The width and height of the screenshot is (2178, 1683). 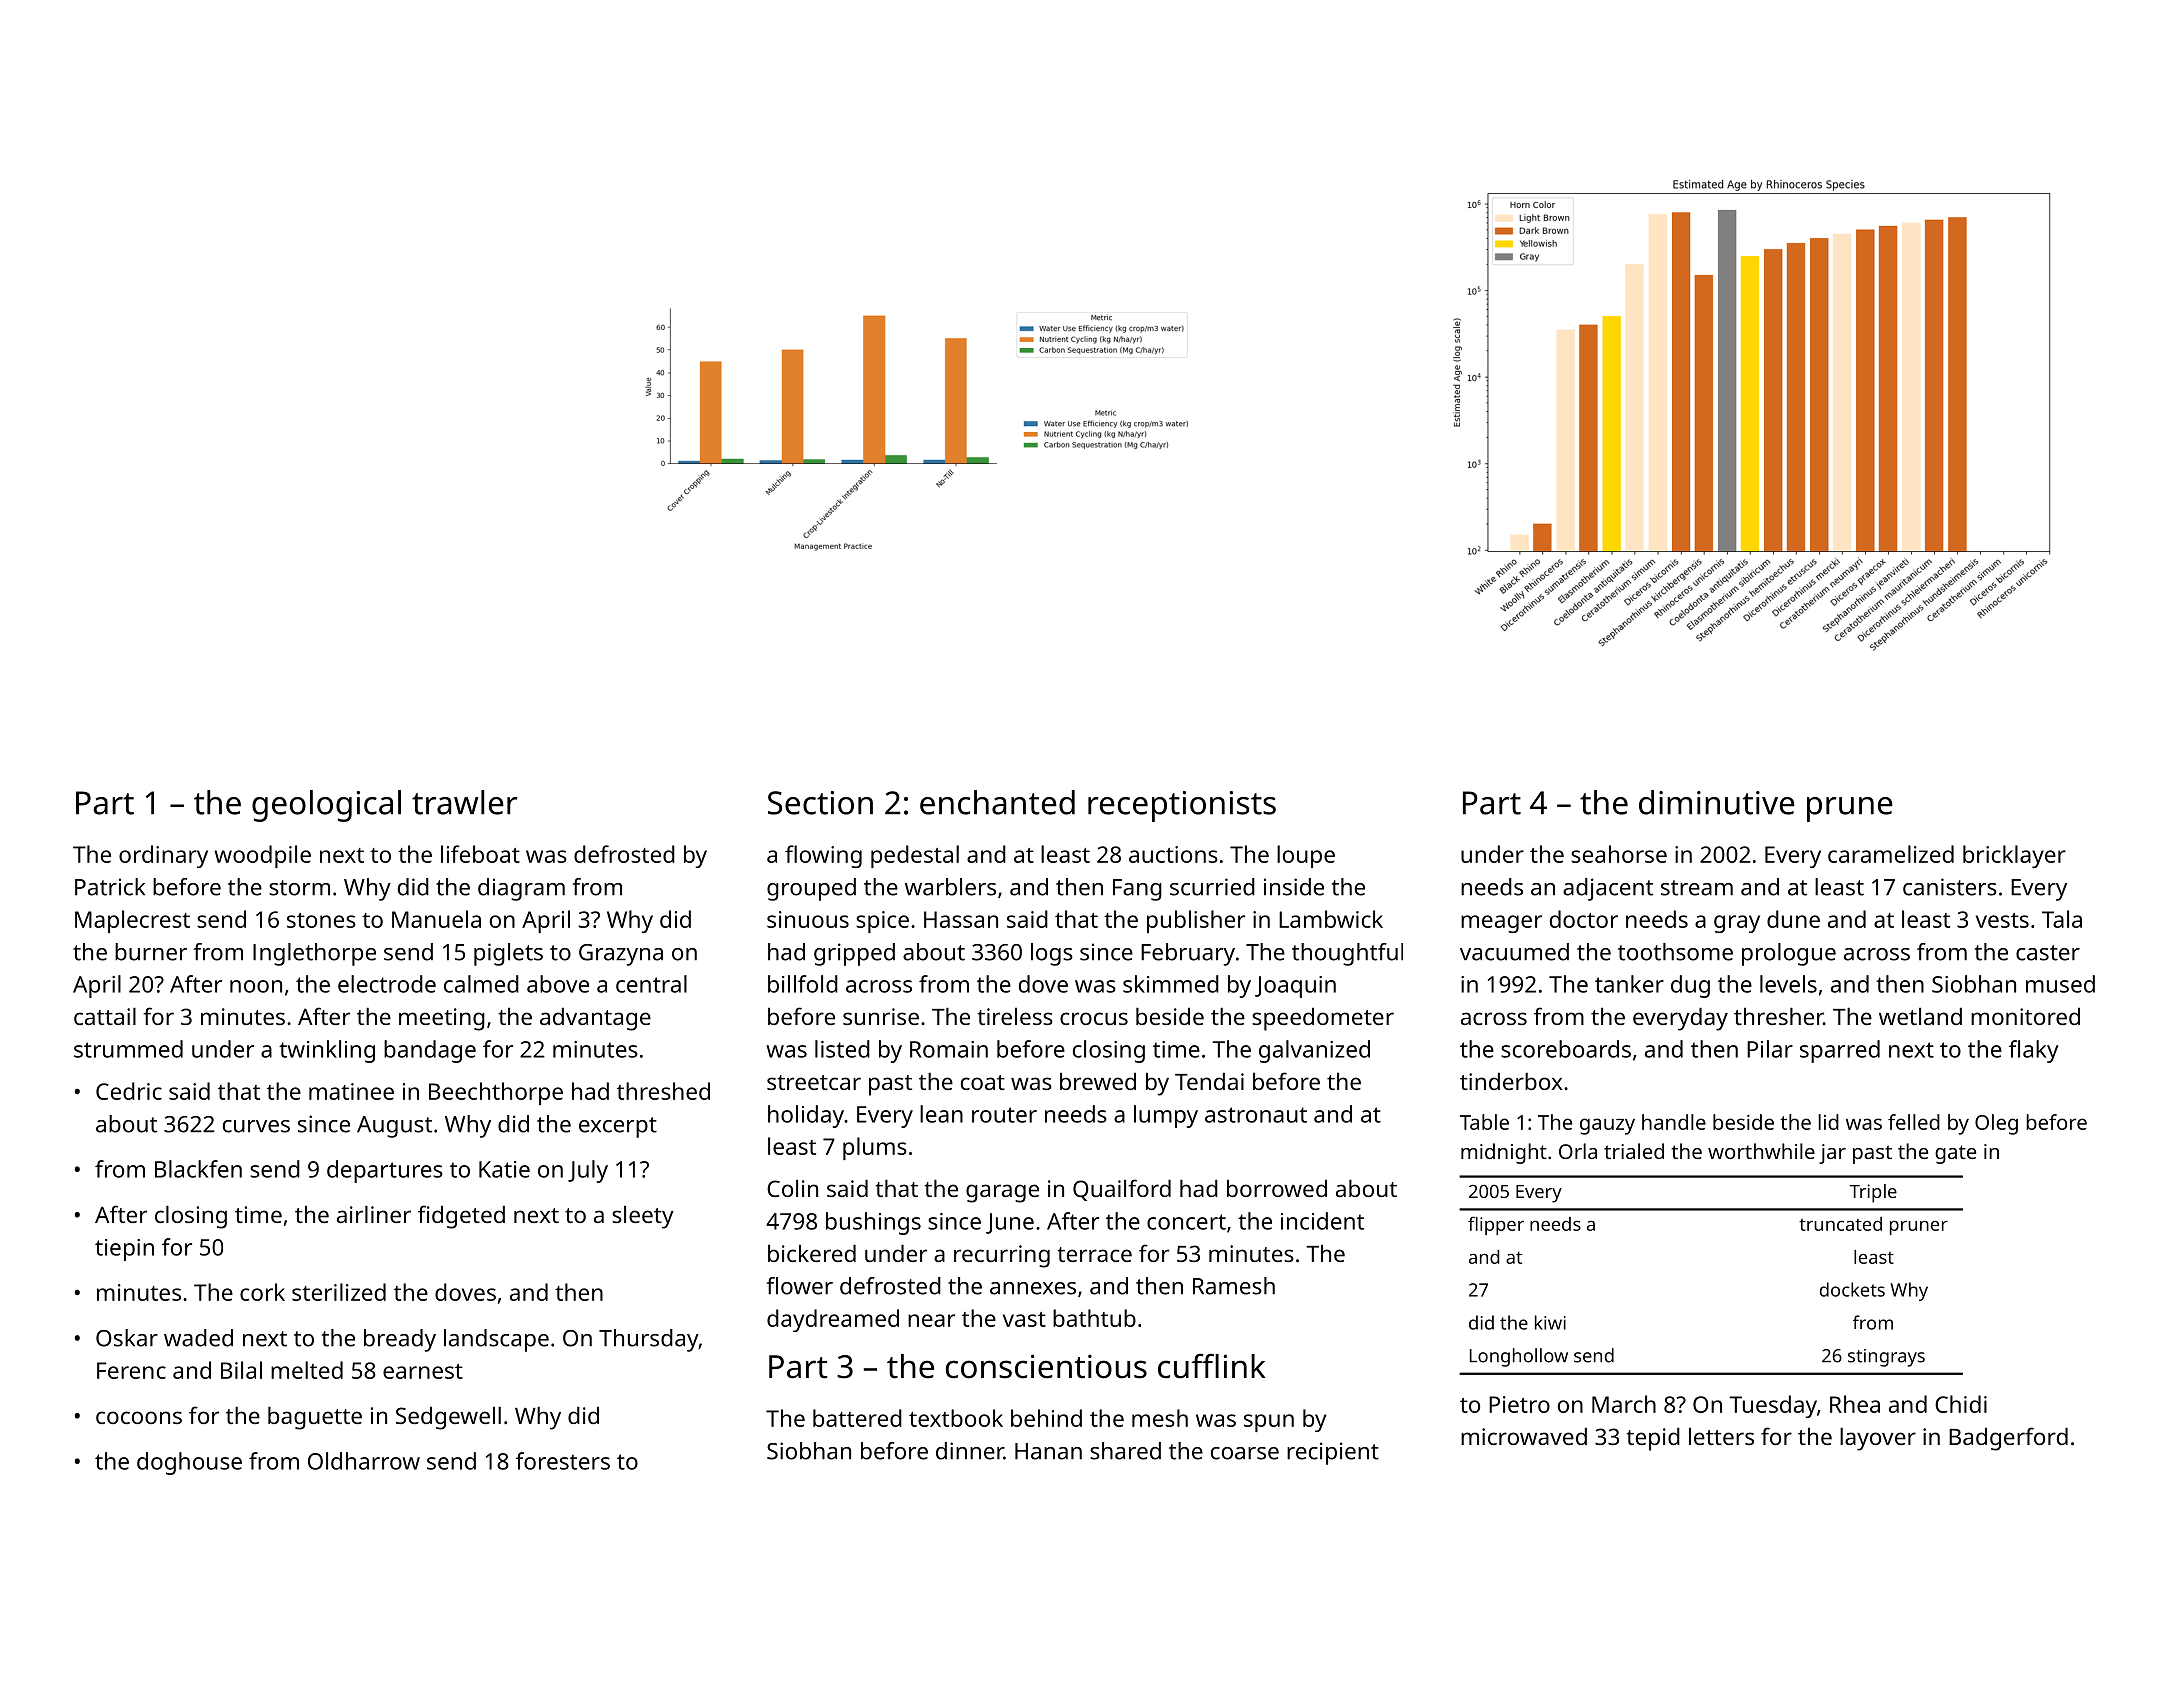 What do you see at coordinates (820, 803) in the screenshot?
I see `Section` at bounding box center [820, 803].
